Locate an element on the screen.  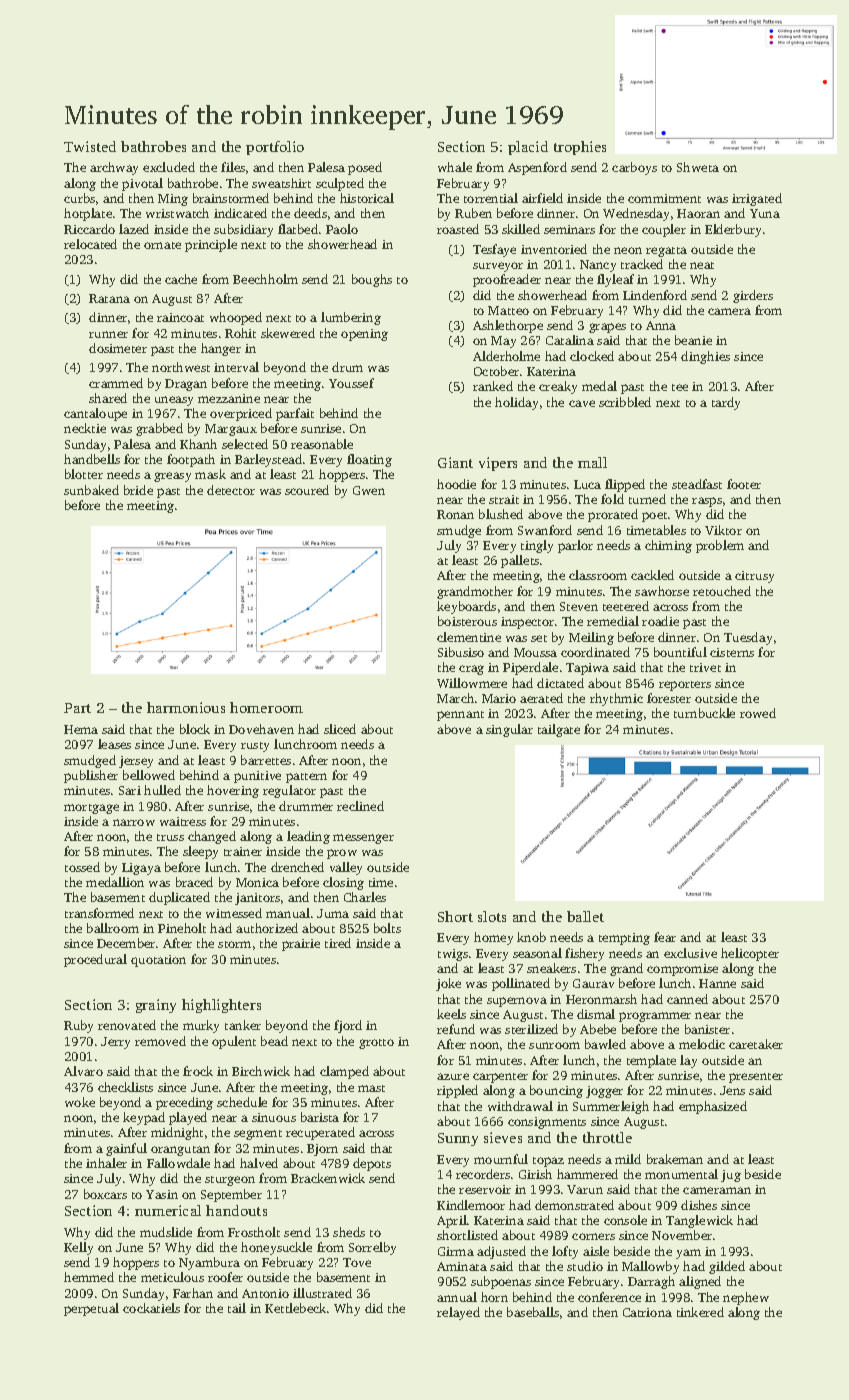
relayed is located at coordinates (458, 1313).
